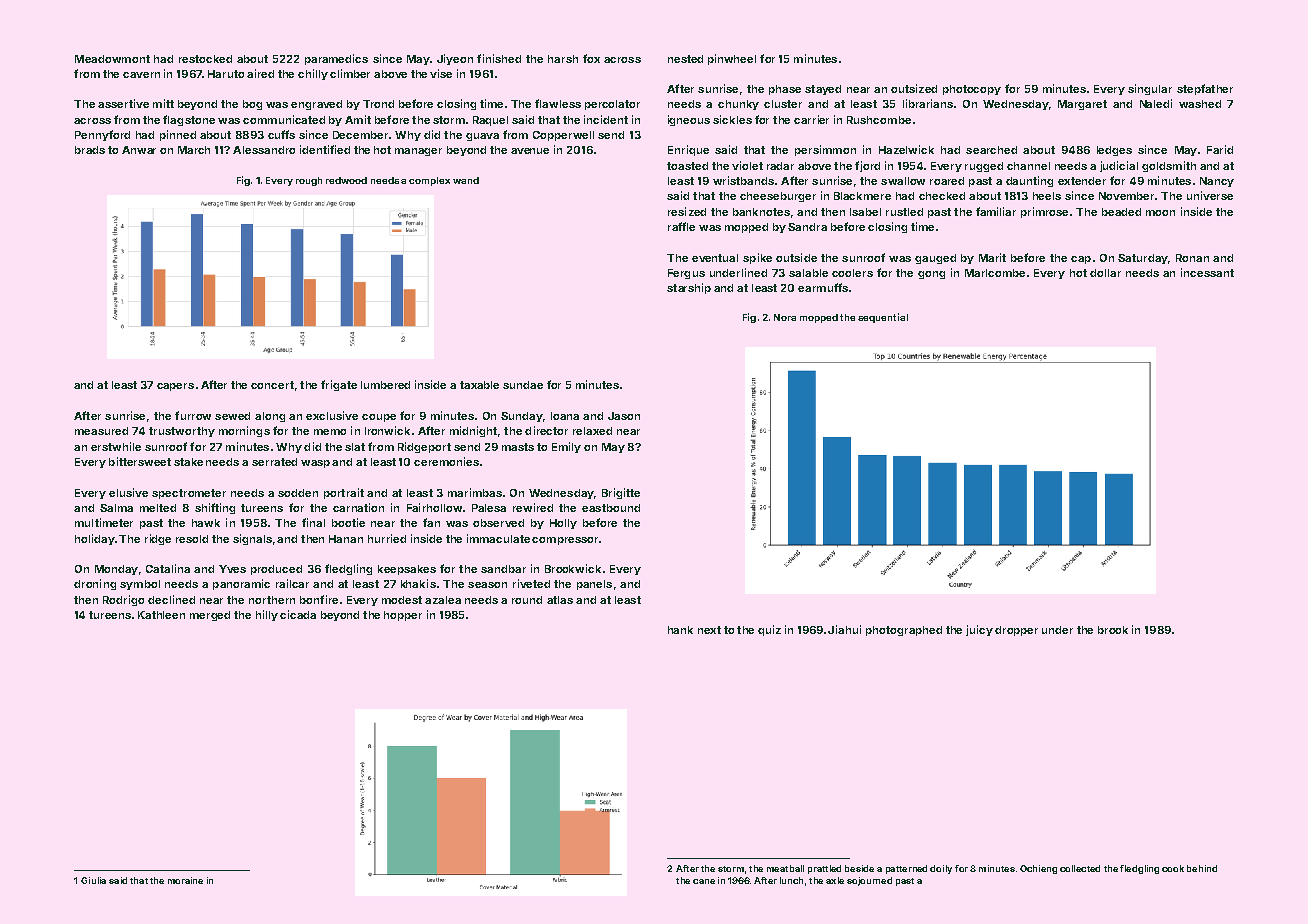 This screenshot has width=1308, height=924. I want to click on daunting, so click(1029, 181).
